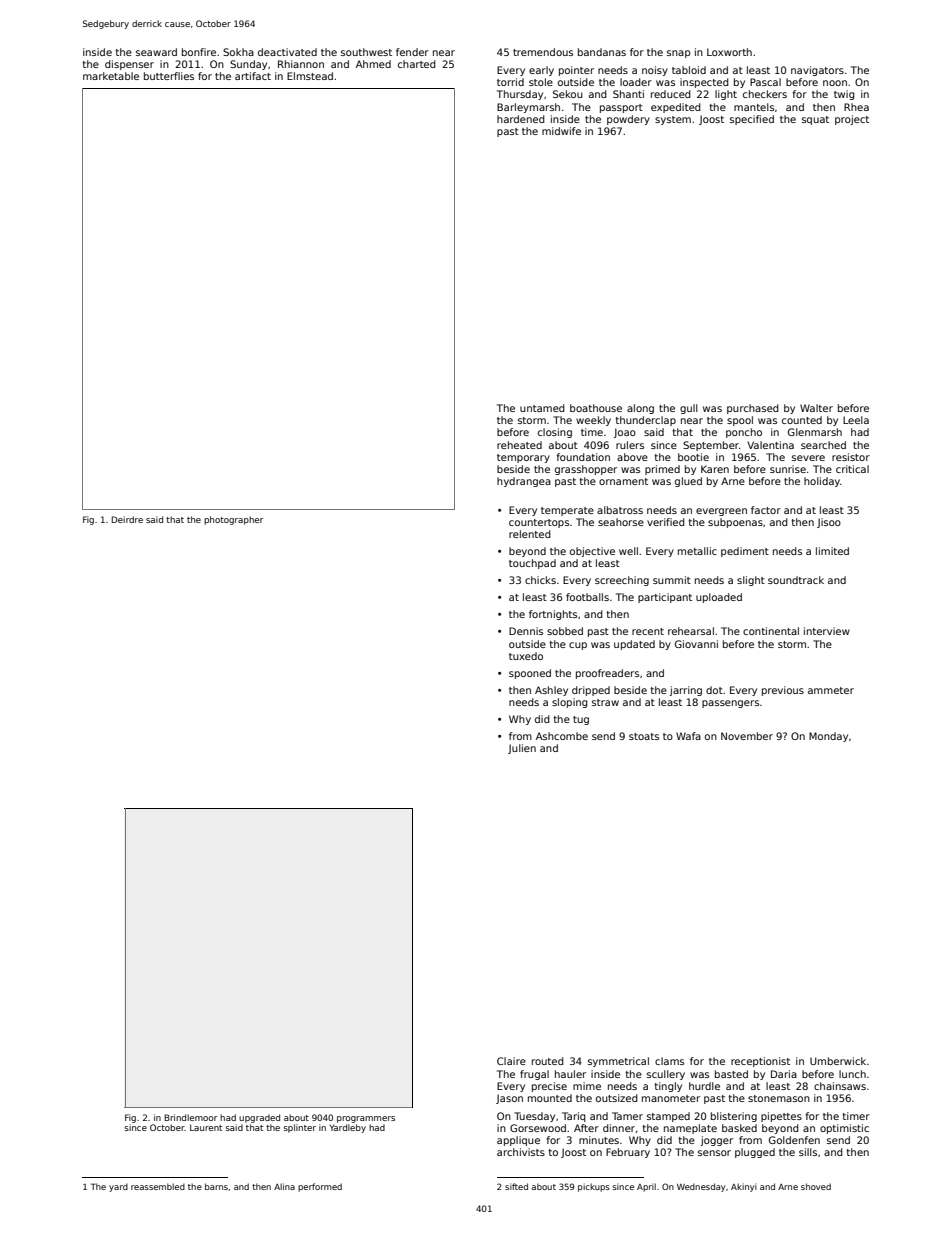 This screenshot has height=1233, width=952. What do you see at coordinates (760, 1062) in the screenshot?
I see `receptionist` at bounding box center [760, 1062].
